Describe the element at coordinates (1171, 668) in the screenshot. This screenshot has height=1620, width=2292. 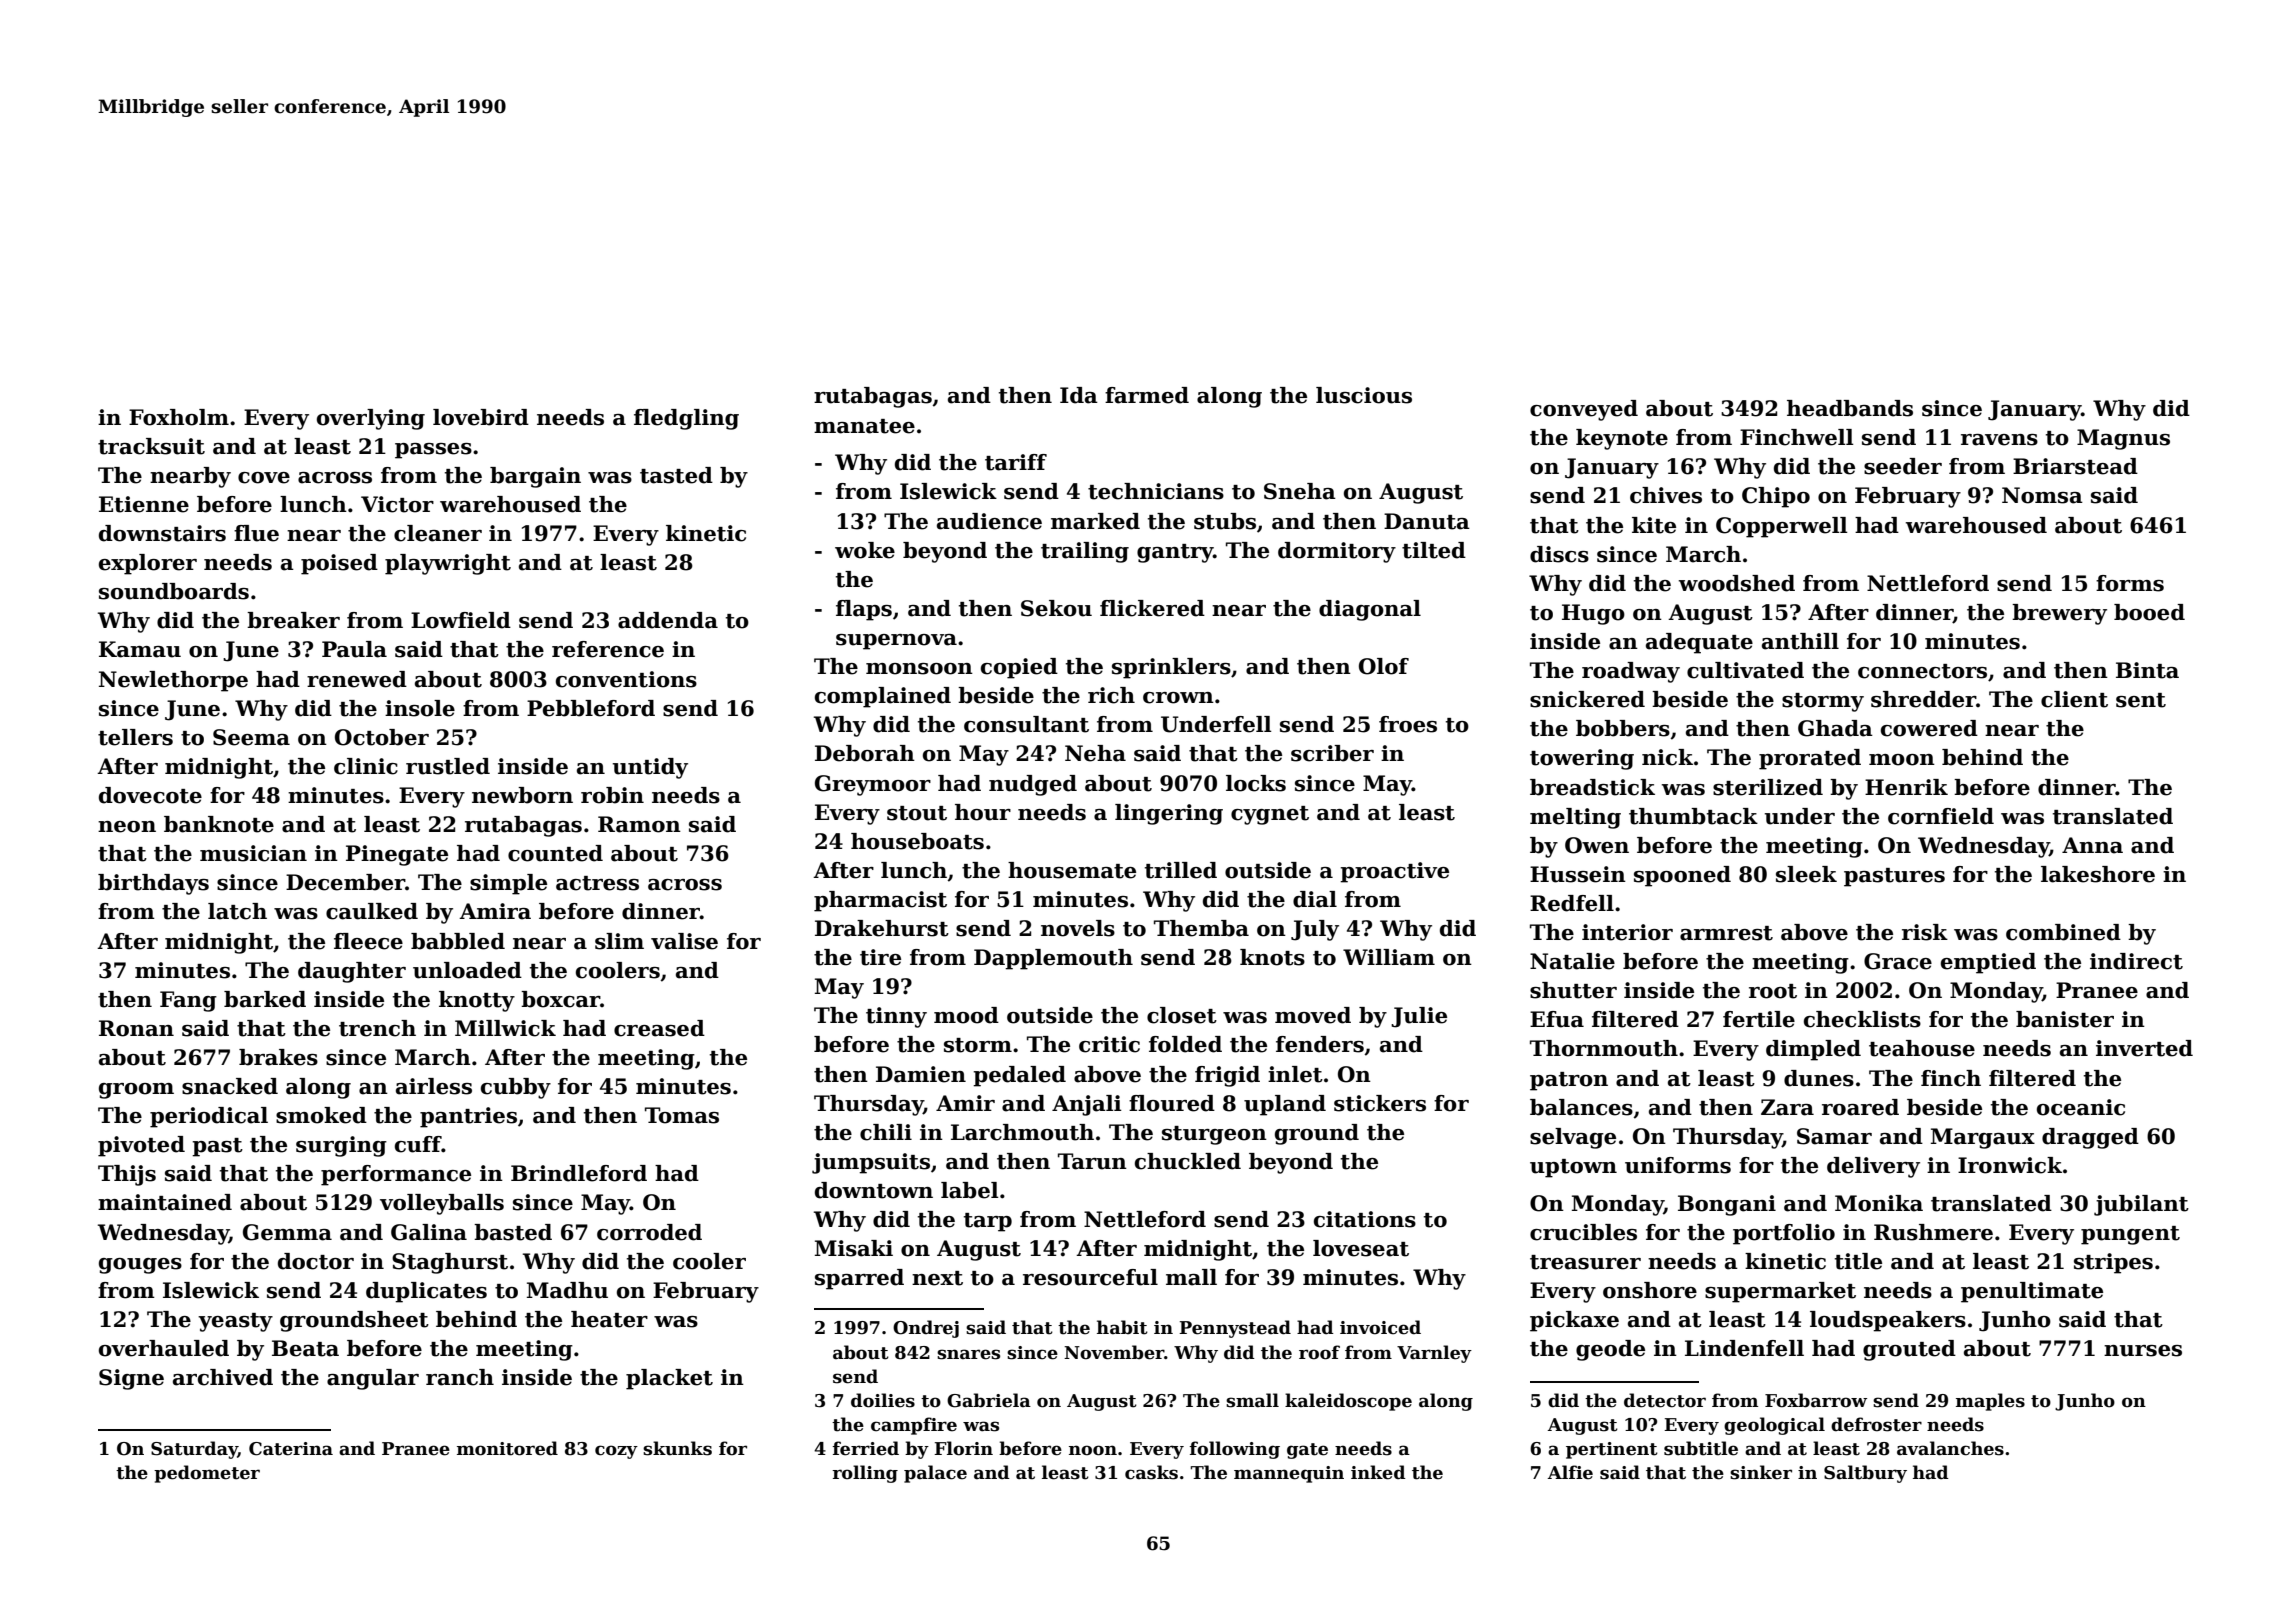
I see `sprinklers` at that location.
